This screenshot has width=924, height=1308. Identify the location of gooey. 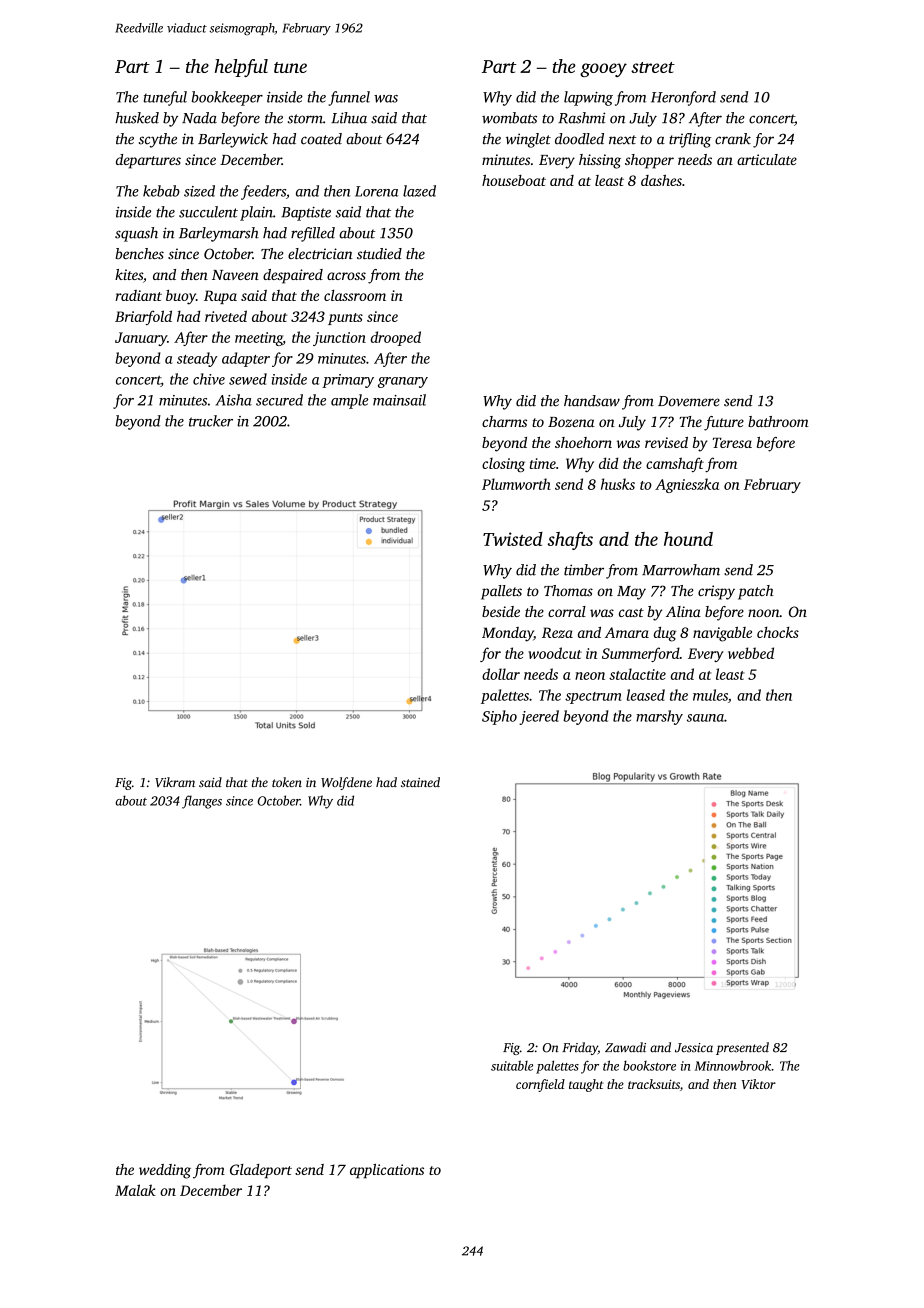
(603, 70).
